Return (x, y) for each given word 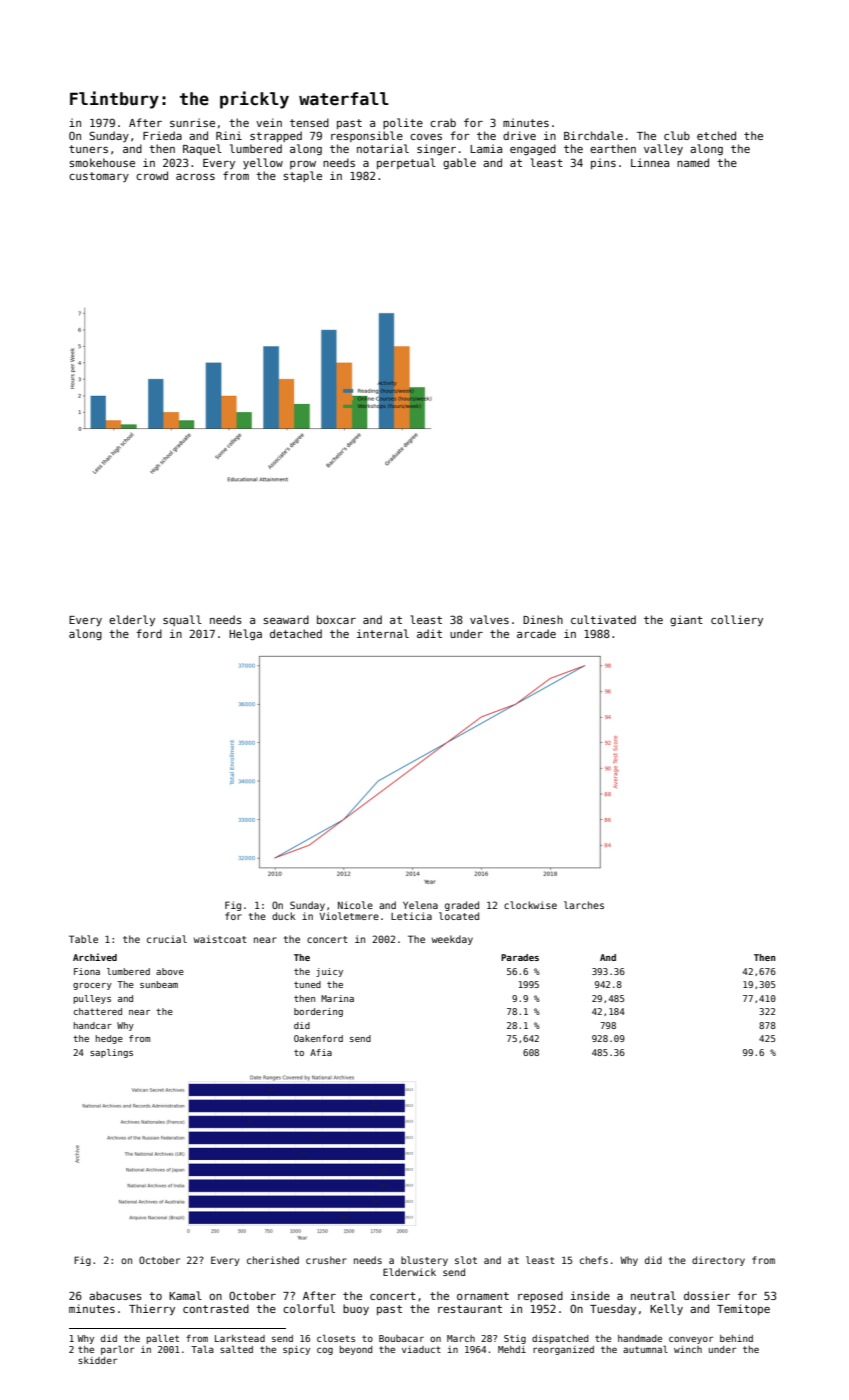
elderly (132, 620)
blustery (424, 1261)
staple (303, 176)
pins (603, 163)
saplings (111, 1053)
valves (489, 619)
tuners (88, 149)
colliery (737, 620)
